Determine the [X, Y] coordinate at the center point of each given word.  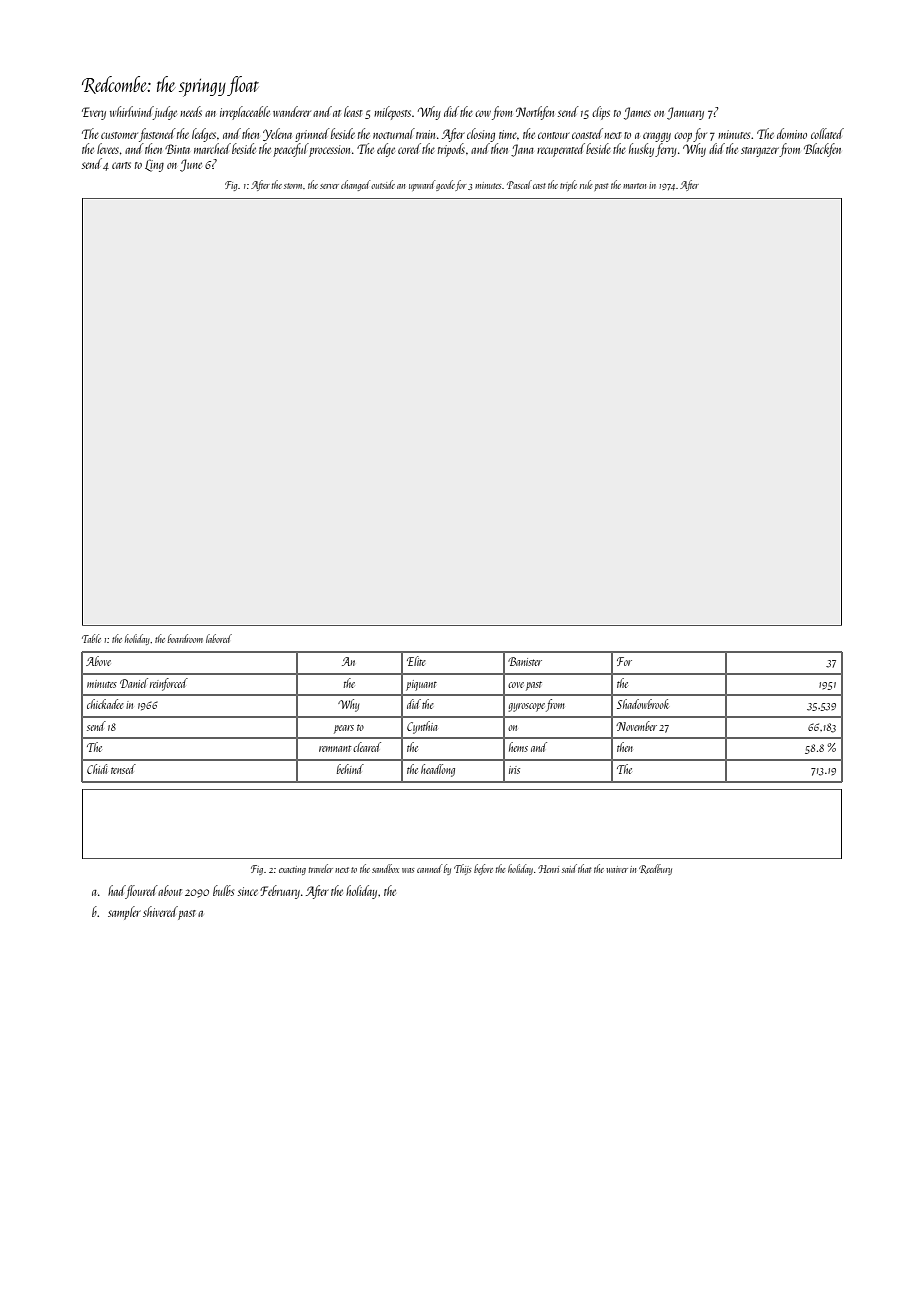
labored [219, 638]
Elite [416, 661]
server [329, 186]
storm [294, 186]
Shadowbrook [643, 704]
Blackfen [822, 150]
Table [91, 638]
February [280, 892]
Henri [548, 869]
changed [355, 185]
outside [383, 184]
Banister [525, 661]
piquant [421, 685]
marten [634, 186]
